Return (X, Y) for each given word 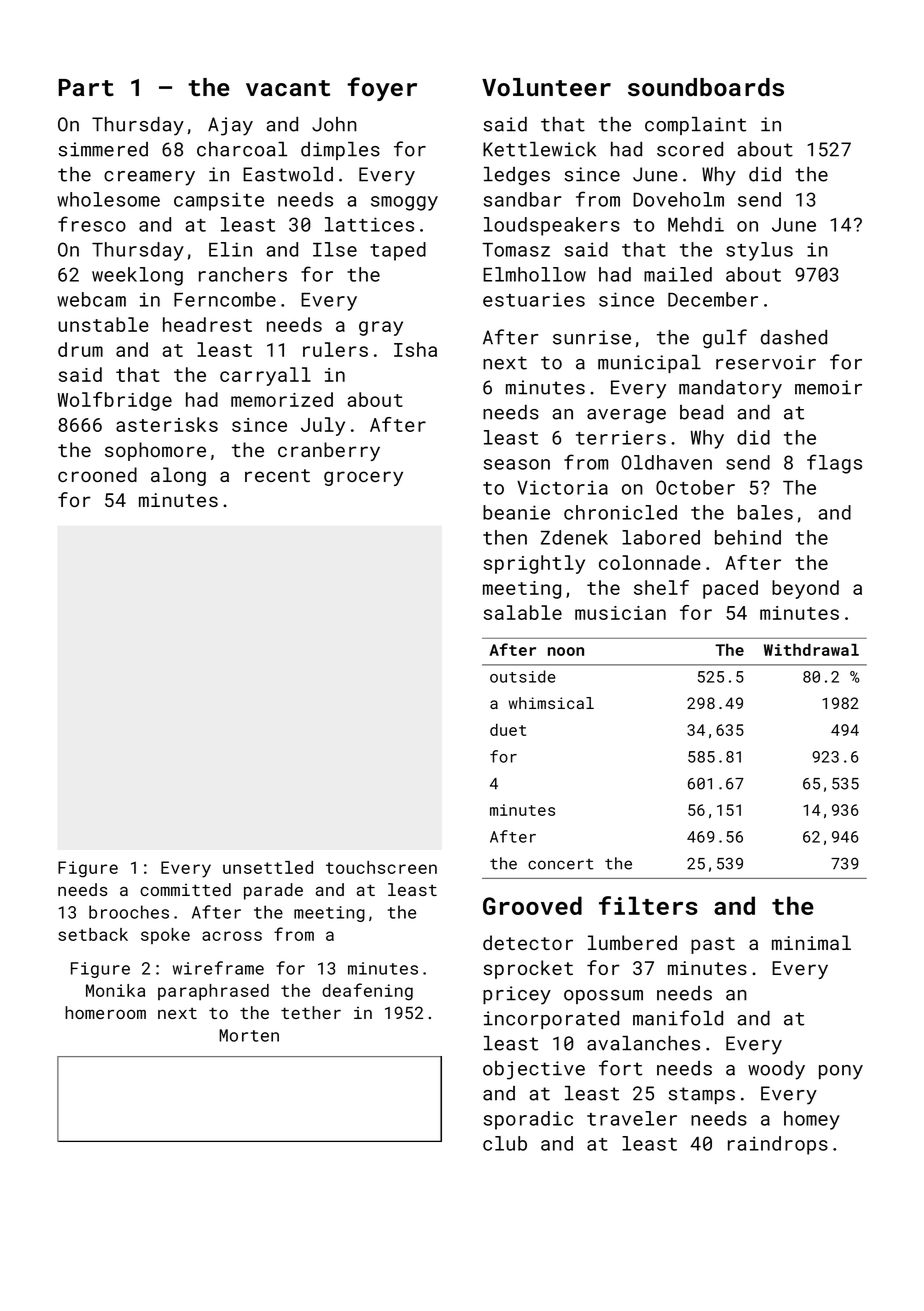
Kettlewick (539, 149)
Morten (249, 1035)
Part (86, 88)
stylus (759, 251)
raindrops (778, 1145)
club (505, 1143)
